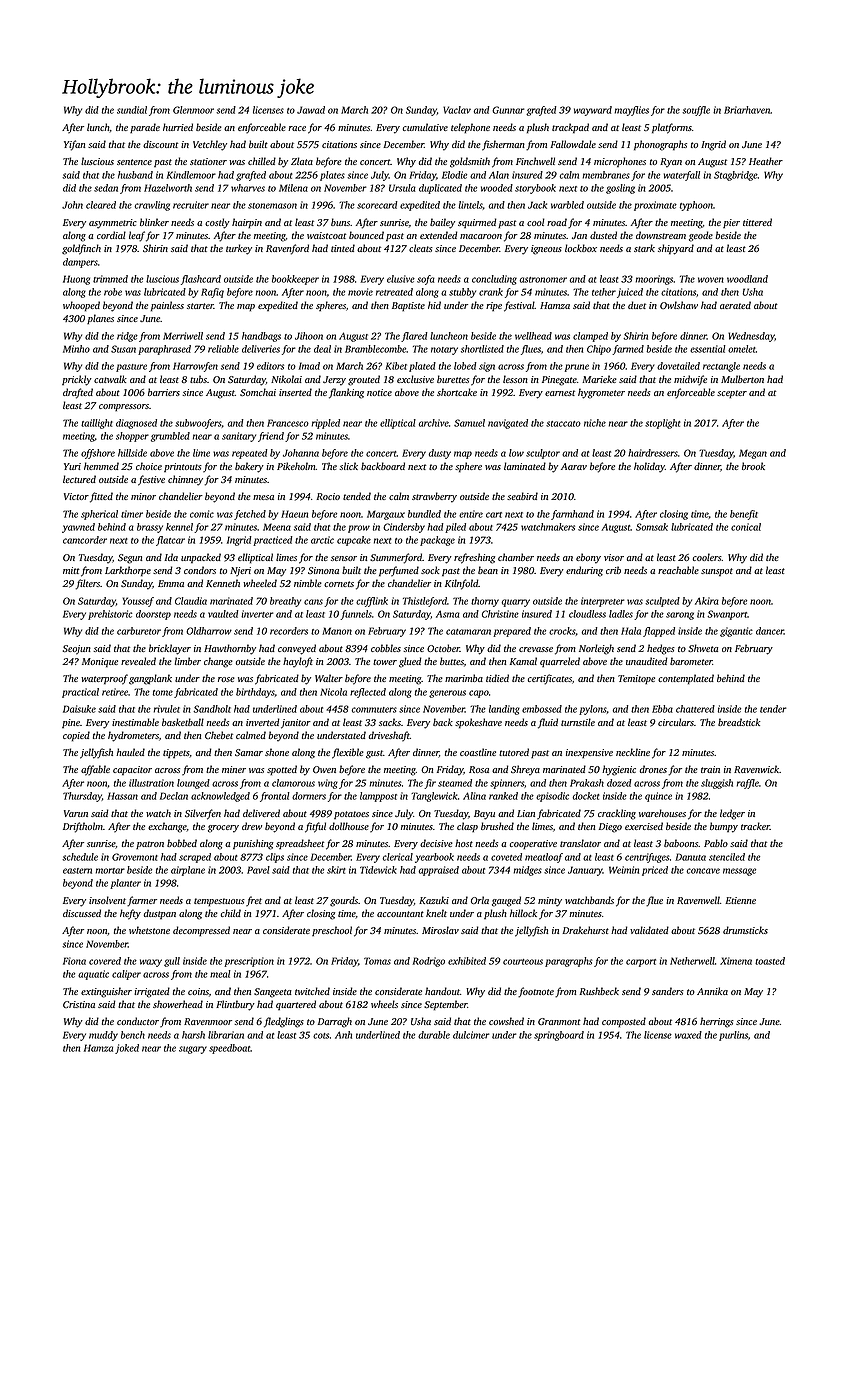 Image resolution: width=849 pixels, height=1400 pixels. Describe the element at coordinates (747, 110) in the screenshot. I see `Briarhaven` at that location.
